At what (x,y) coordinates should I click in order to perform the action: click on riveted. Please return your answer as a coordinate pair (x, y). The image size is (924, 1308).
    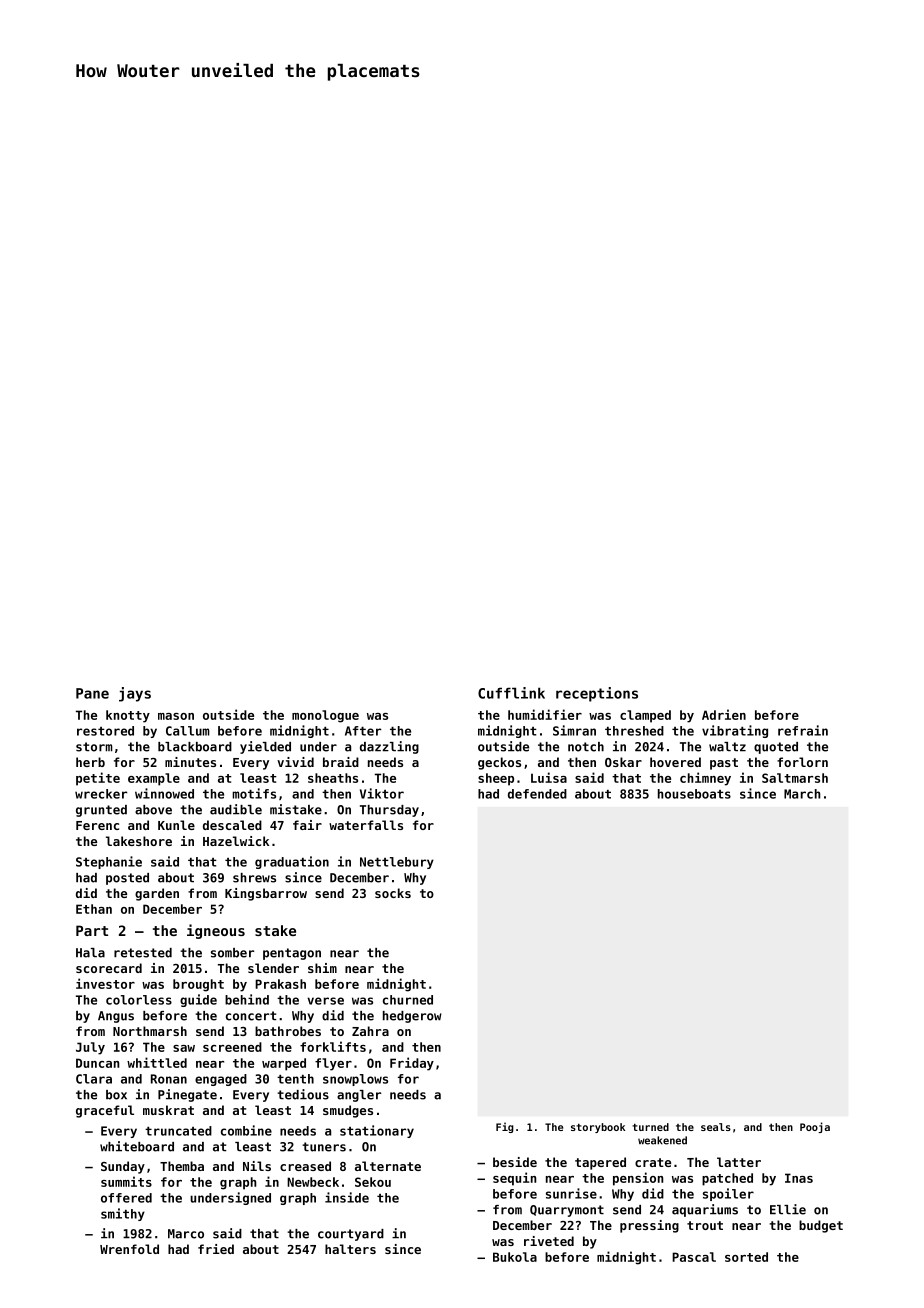
    Looking at the image, I should click on (549, 1241).
